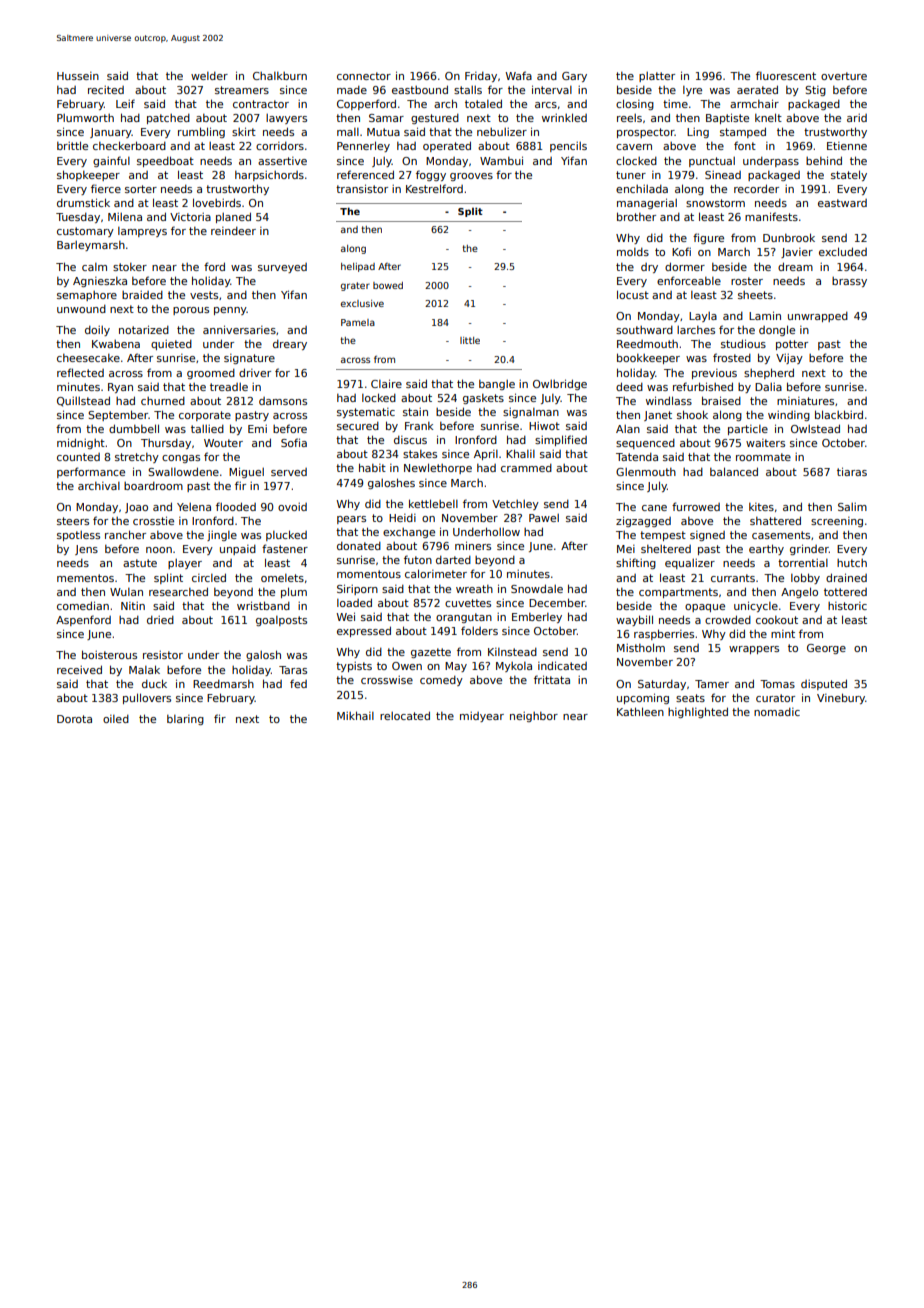  Describe the element at coordinates (636, 216) in the screenshot. I see `brother` at that location.
